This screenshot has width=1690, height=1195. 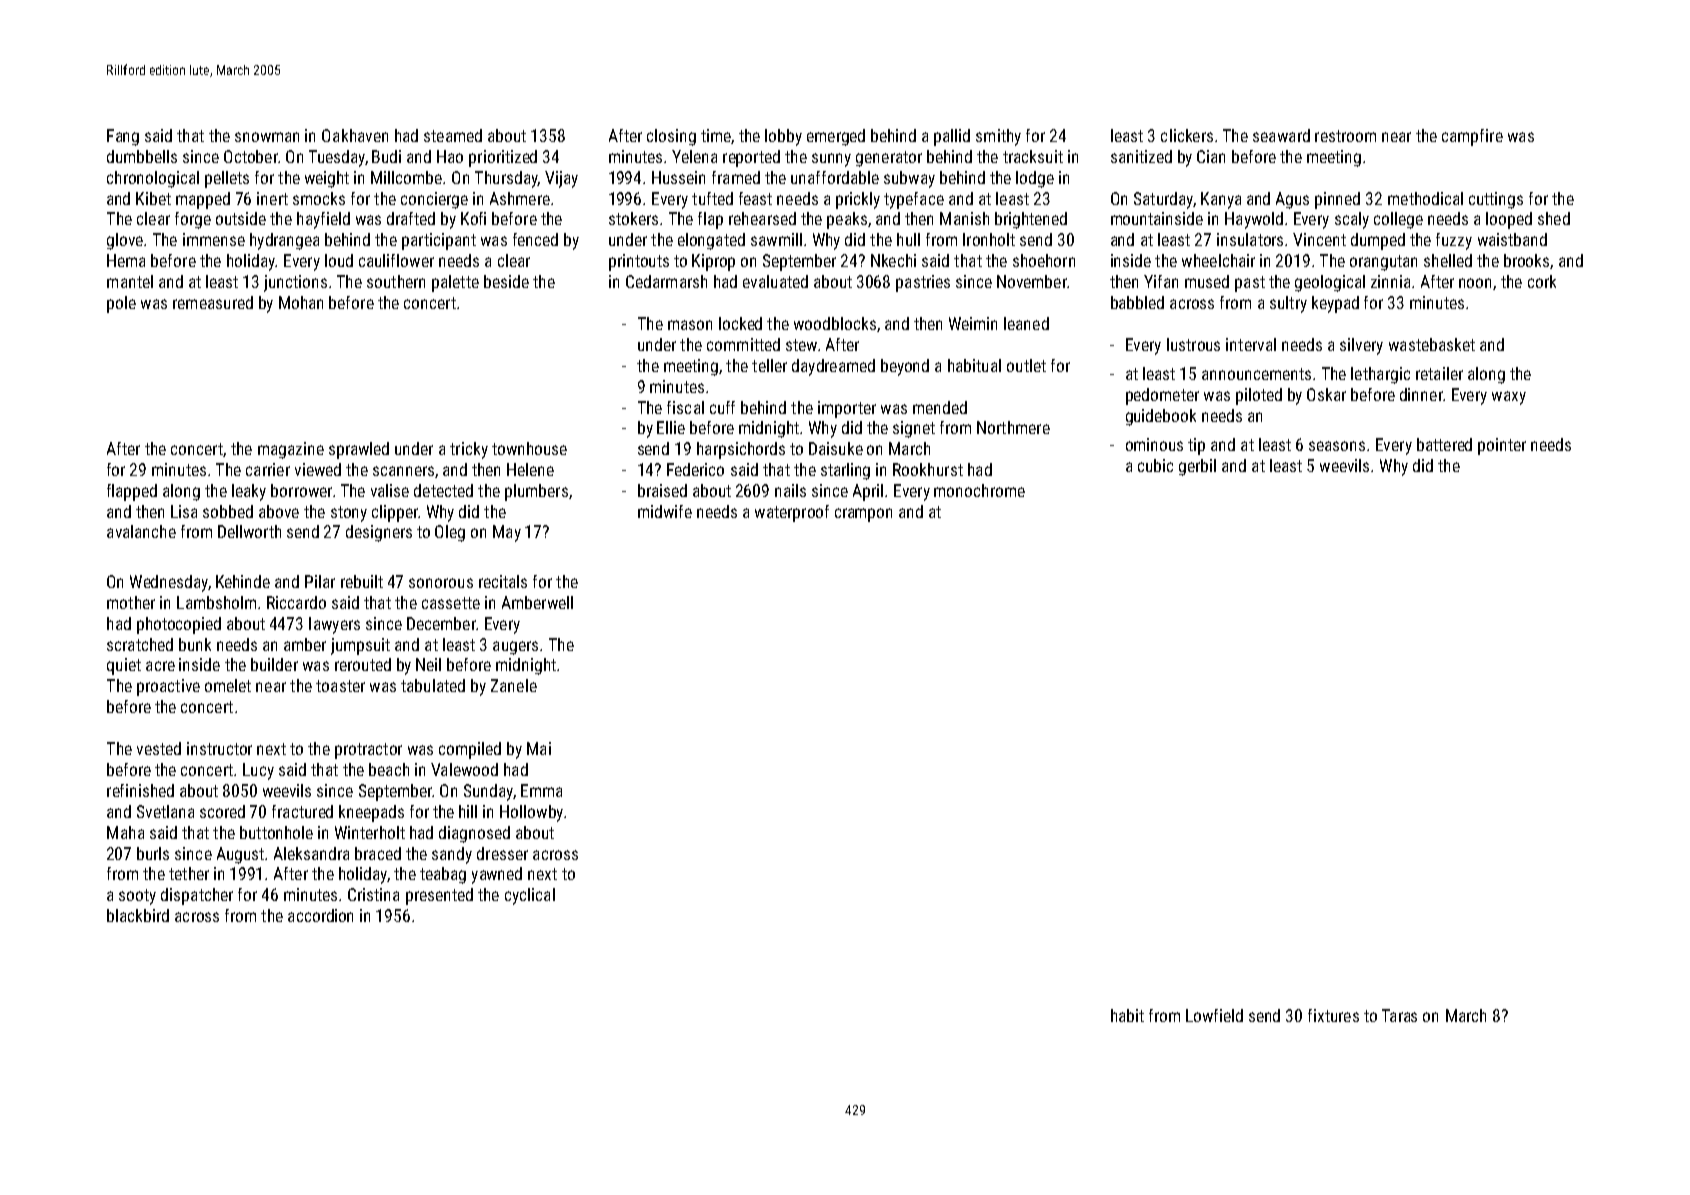 I want to click on pointer, so click(x=1502, y=446).
